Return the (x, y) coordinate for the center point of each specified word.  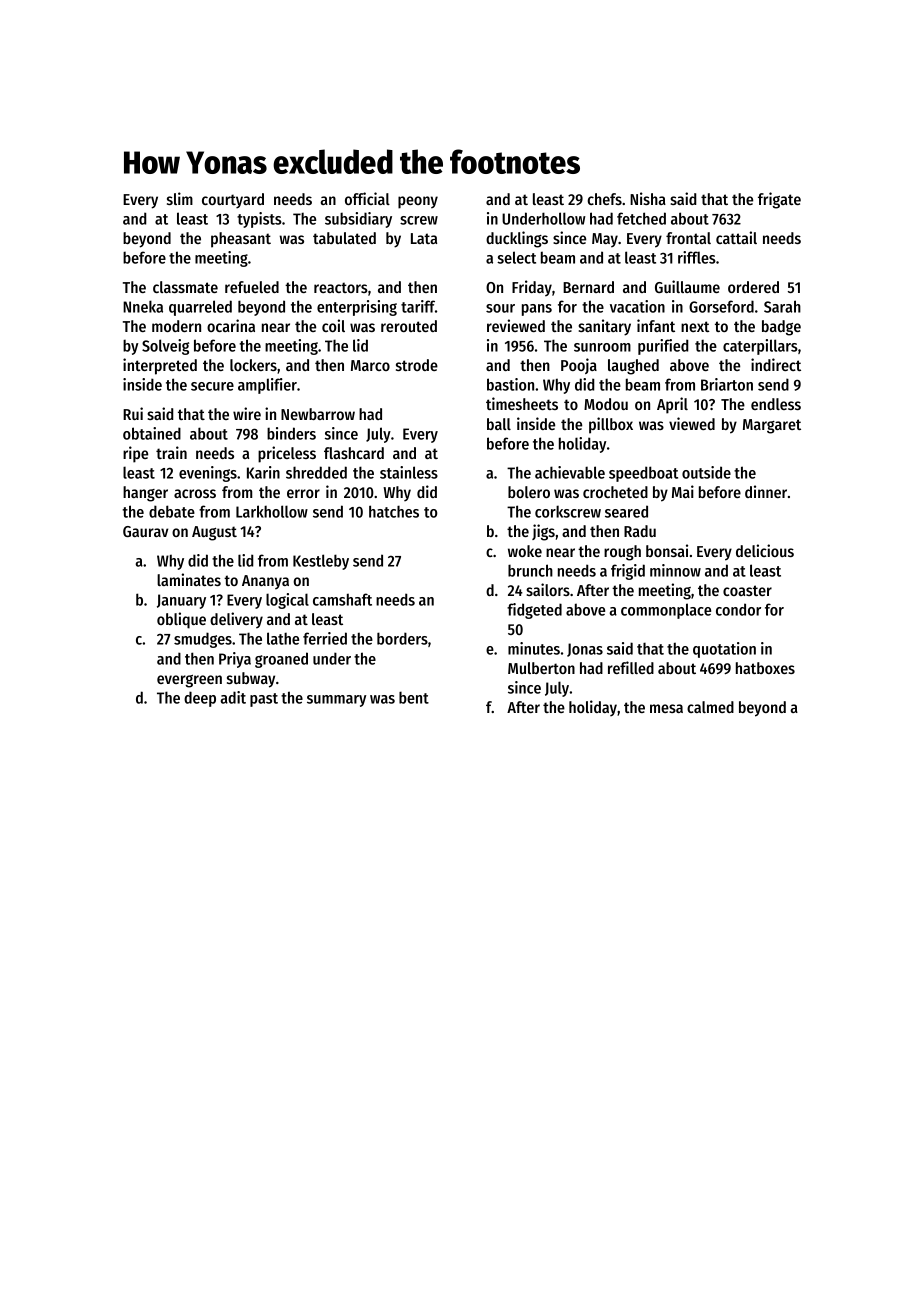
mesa (666, 708)
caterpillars (760, 347)
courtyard (233, 201)
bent (414, 697)
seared (626, 511)
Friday (532, 288)
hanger (145, 494)
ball (499, 424)
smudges (203, 640)
